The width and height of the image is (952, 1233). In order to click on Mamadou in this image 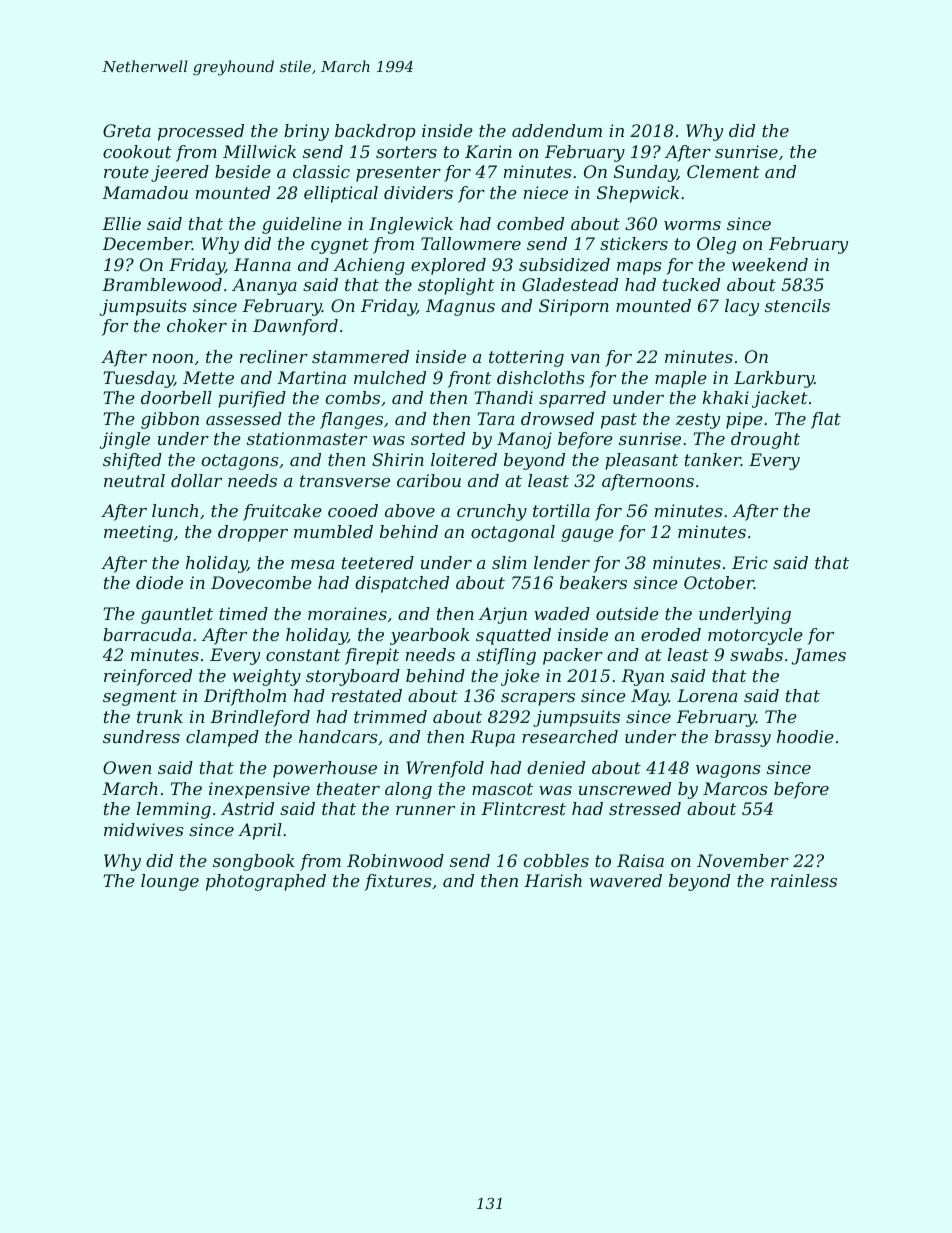, I will do `click(145, 192)`.
